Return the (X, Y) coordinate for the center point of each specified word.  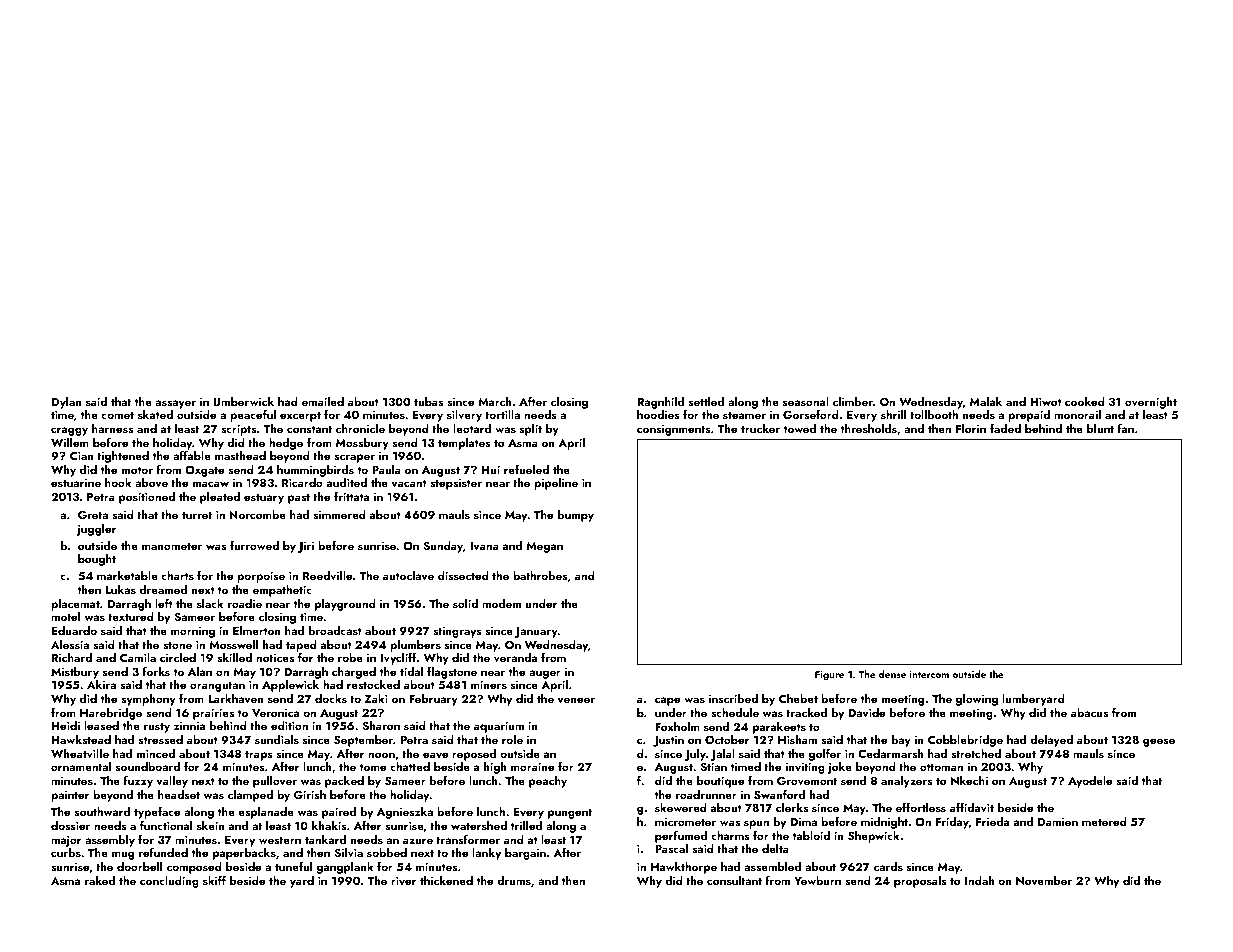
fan (1125, 428)
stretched (976, 753)
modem (501, 603)
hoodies (658, 414)
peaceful (253, 415)
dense (892, 674)
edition (289, 725)
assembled (772, 866)
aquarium (499, 727)
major (66, 841)
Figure (829, 676)
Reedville (327, 575)
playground (345, 605)
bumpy (576, 516)
